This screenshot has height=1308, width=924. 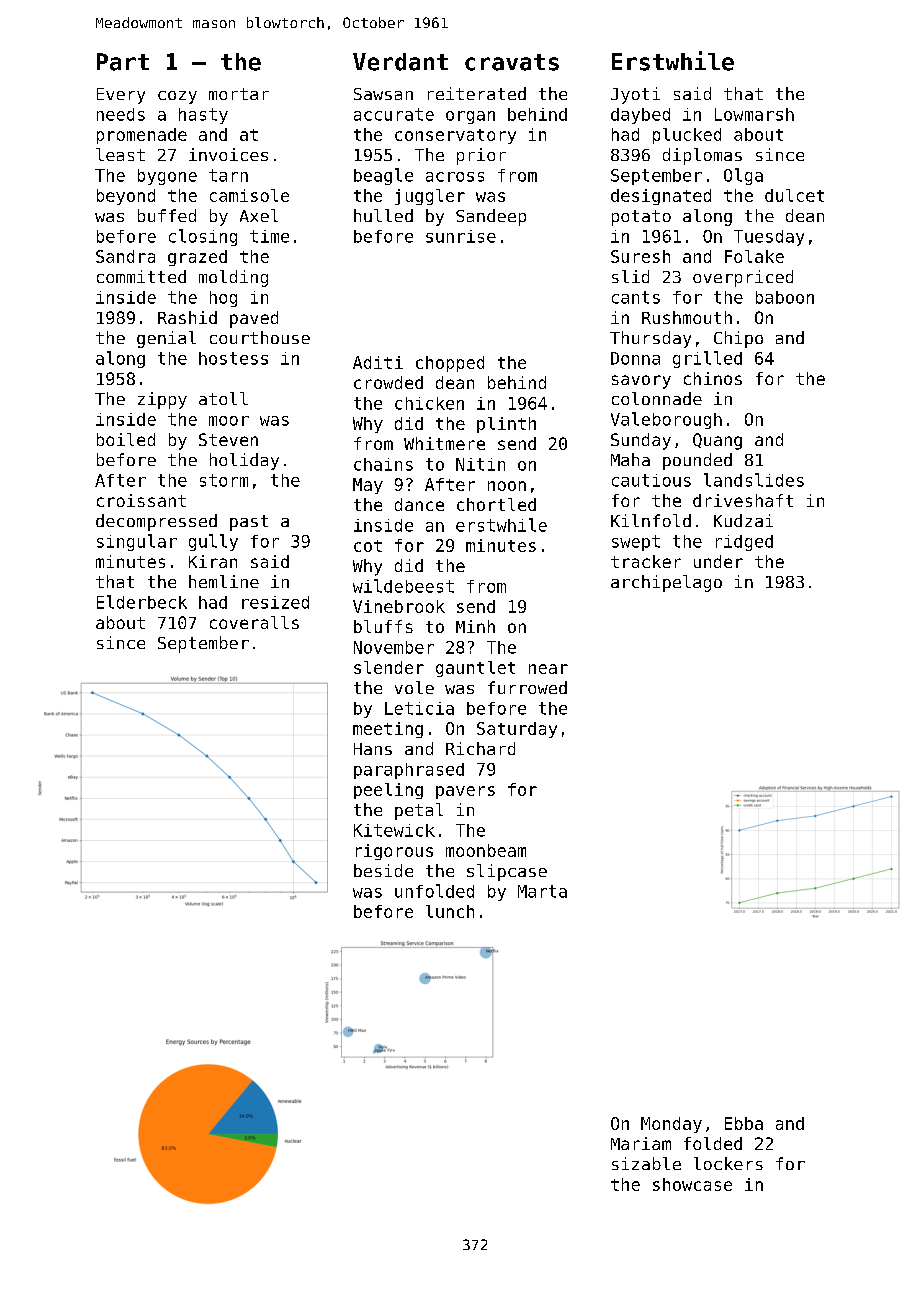 I want to click on Olga, so click(x=743, y=176).
